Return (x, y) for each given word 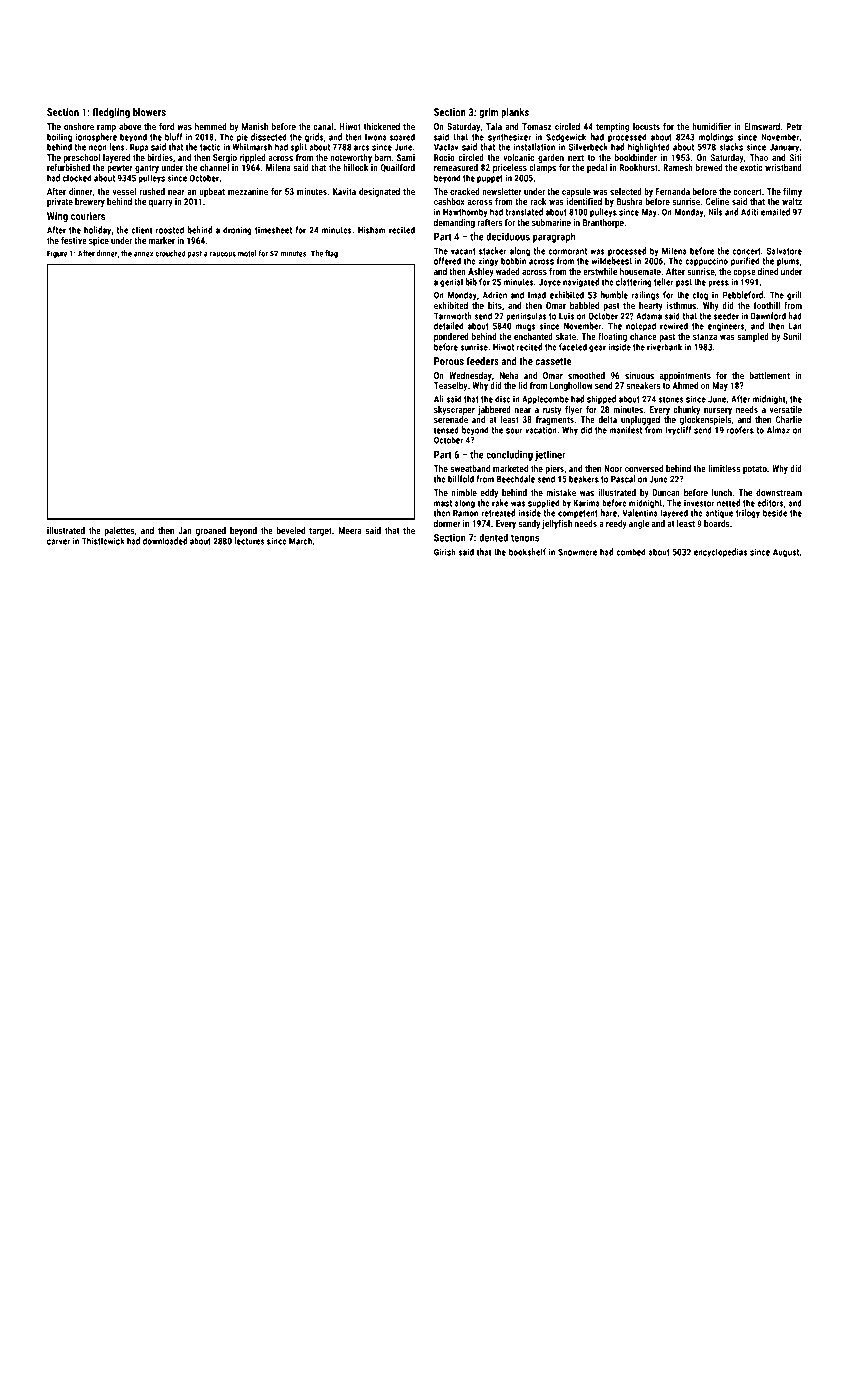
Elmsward (762, 126)
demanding (454, 223)
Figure (57, 254)
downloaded (165, 541)
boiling (59, 138)
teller (664, 282)
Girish (445, 552)
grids (314, 138)
